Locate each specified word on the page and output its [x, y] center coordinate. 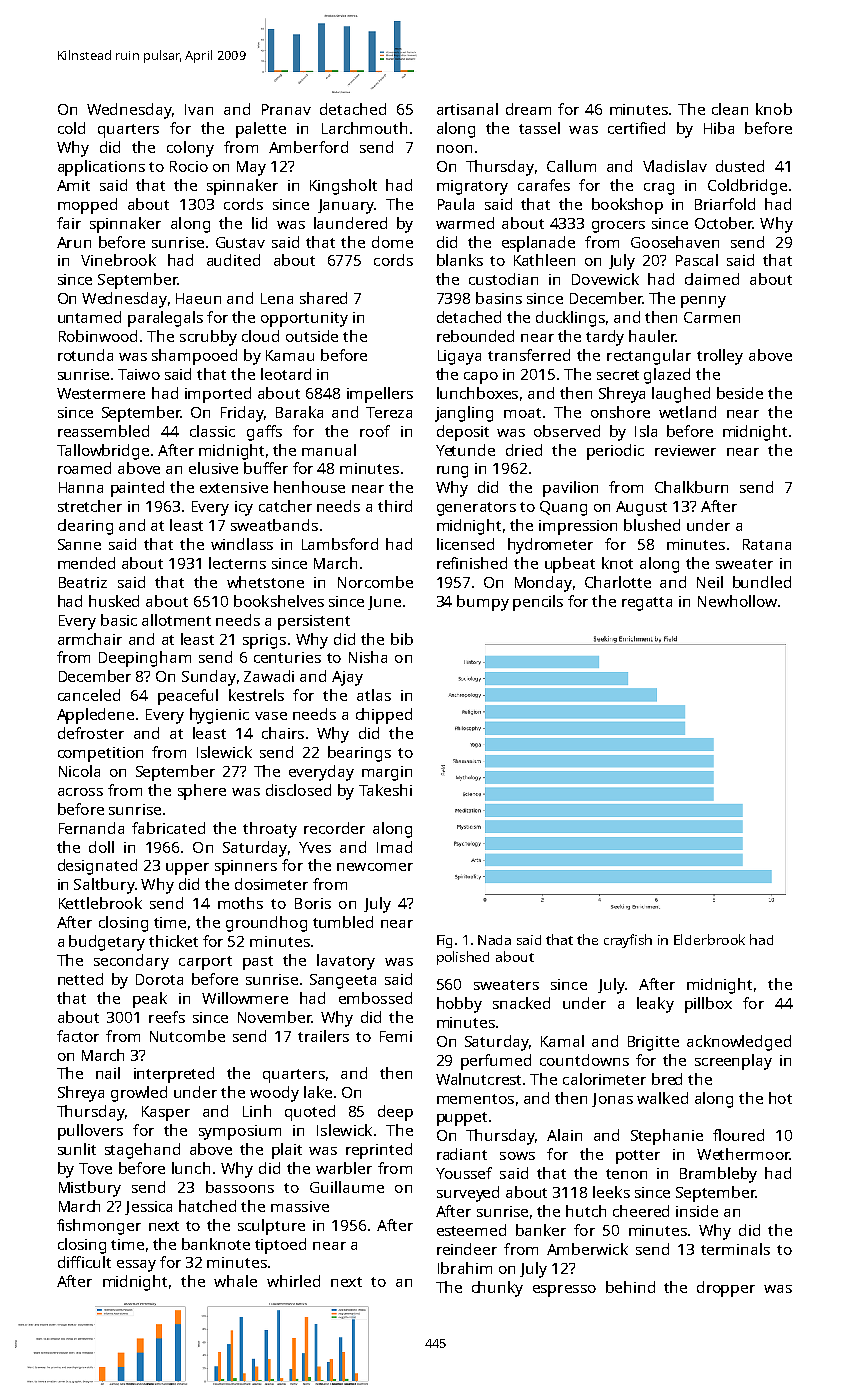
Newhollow [737, 601]
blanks [460, 260]
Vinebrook [118, 260]
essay [136, 1266]
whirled [293, 1281]
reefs [167, 1017]
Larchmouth [364, 128]
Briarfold [725, 204]
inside [697, 1211]
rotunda [85, 355]
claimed [712, 279]
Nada [494, 940]
